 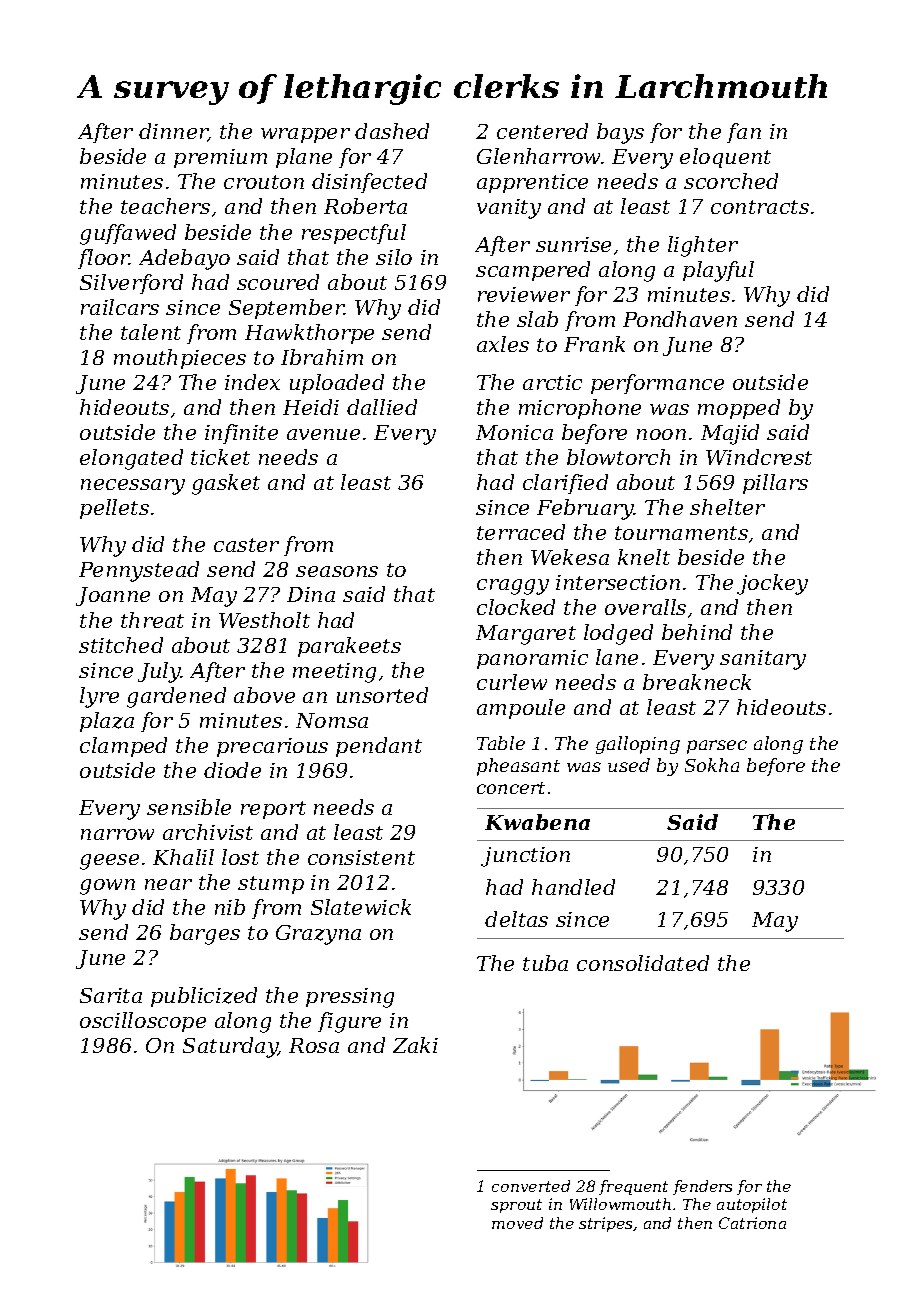 What do you see at coordinates (744, 133) in the screenshot?
I see `fan` at bounding box center [744, 133].
